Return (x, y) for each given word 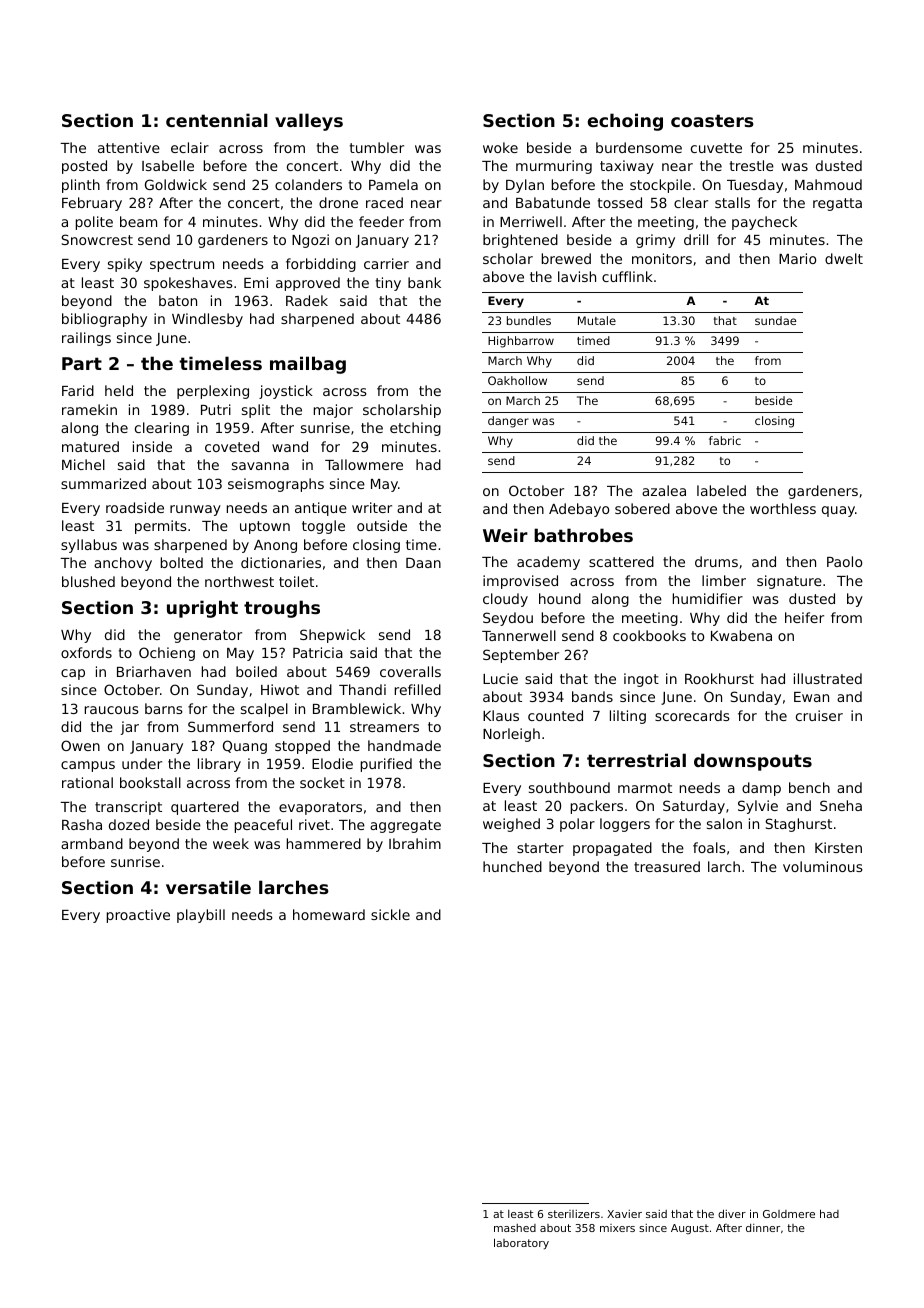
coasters (712, 120)
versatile (208, 887)
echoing (625, 122)
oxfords (86, 652)
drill (696, 239)
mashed (515, 1228)
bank (424, 282)
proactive (138, 916)
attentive (129, 147)
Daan (423, 563)
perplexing (213, 392)
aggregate (405, 826)
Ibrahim (415, 843)
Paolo (844, 561)
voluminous (823, 866)
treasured (667, 866)
